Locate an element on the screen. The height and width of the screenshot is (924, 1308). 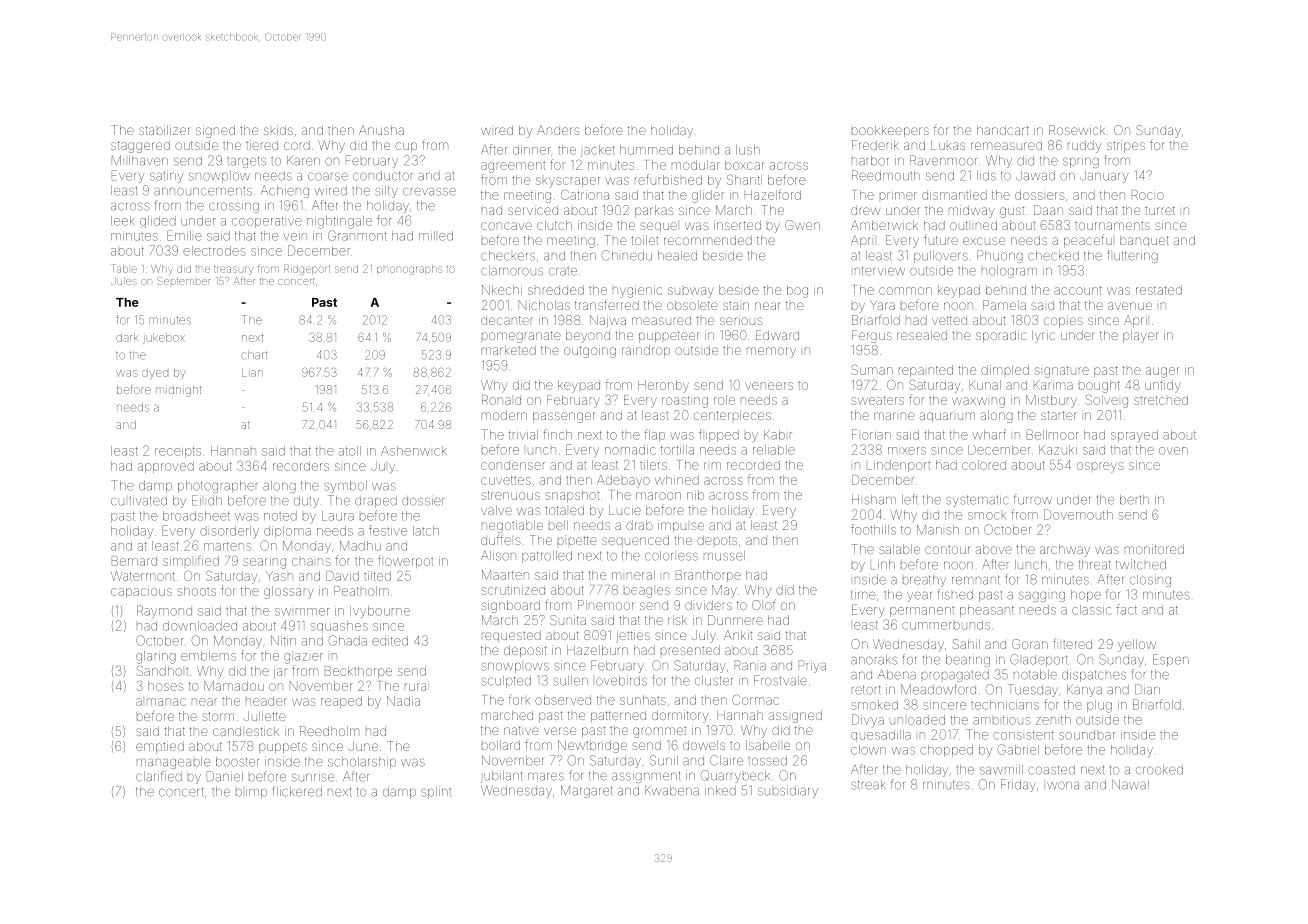
coarse is located at coordinates (328, 176).
